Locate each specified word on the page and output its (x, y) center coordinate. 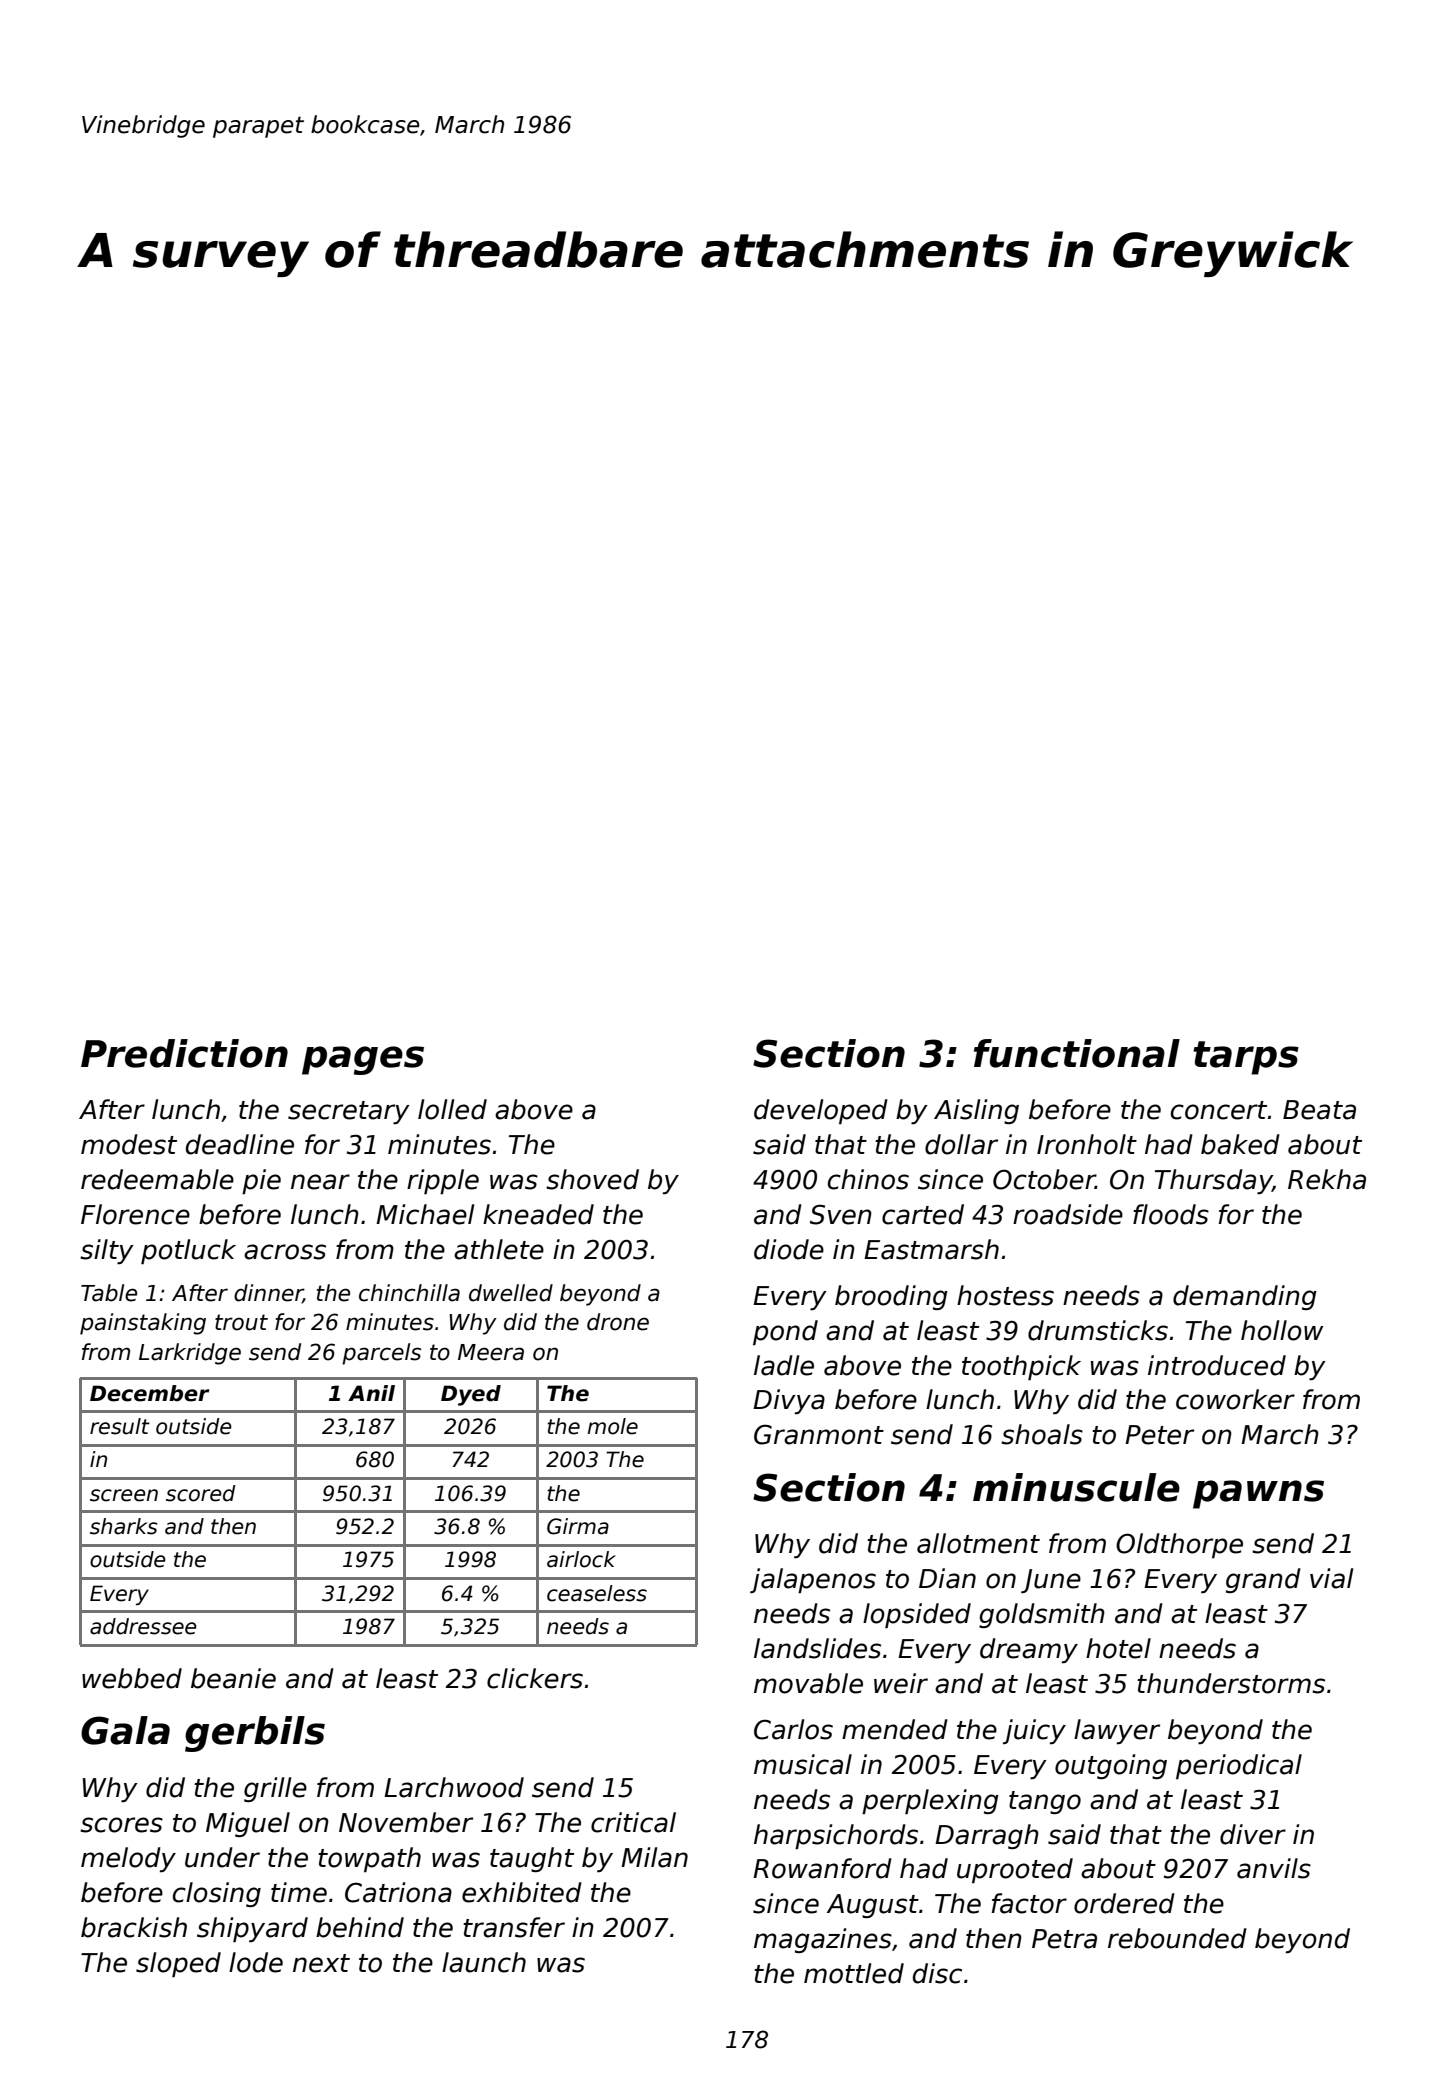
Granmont (819, 1434)
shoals (1042, 1434)
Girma (578, 1526)
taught (532, 1859)
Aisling (976, 1111)
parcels (381, 1354)
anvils (1274, 1868)
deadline (240, 1144)
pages (363, 1060)
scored (201, 1493)
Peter (1159, 1435)
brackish (134, 1927)
